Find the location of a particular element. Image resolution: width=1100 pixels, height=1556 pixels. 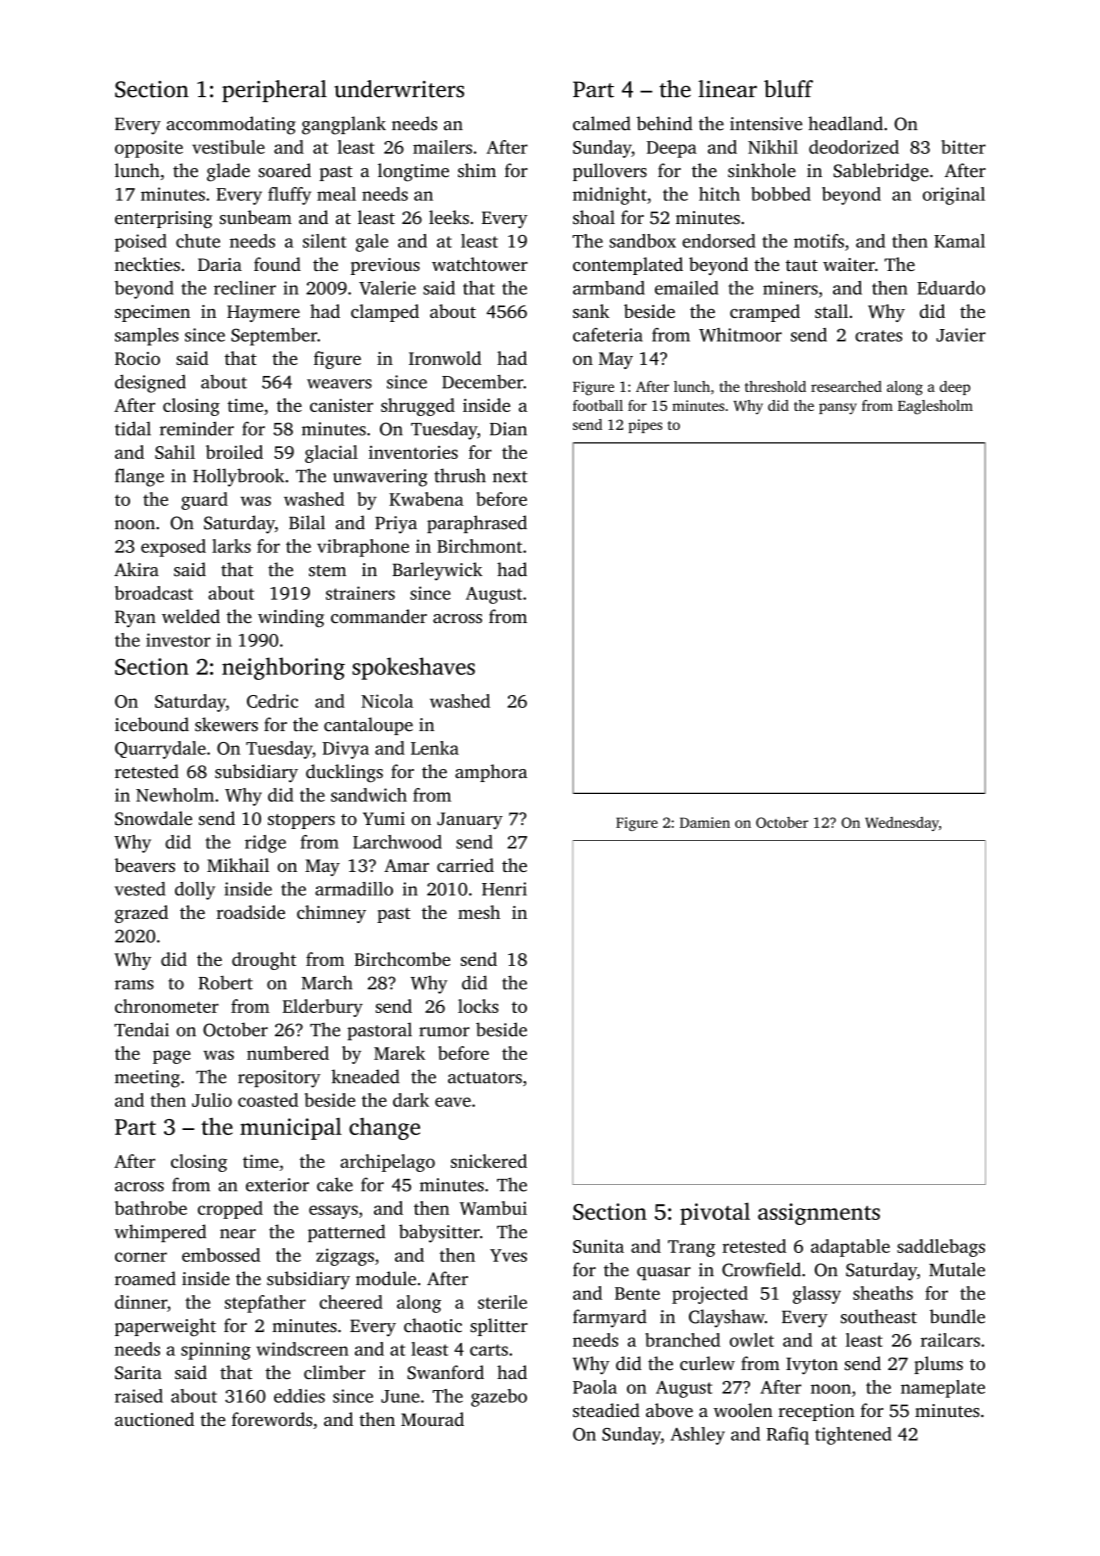

canister is located at coordinates (341, 405).
